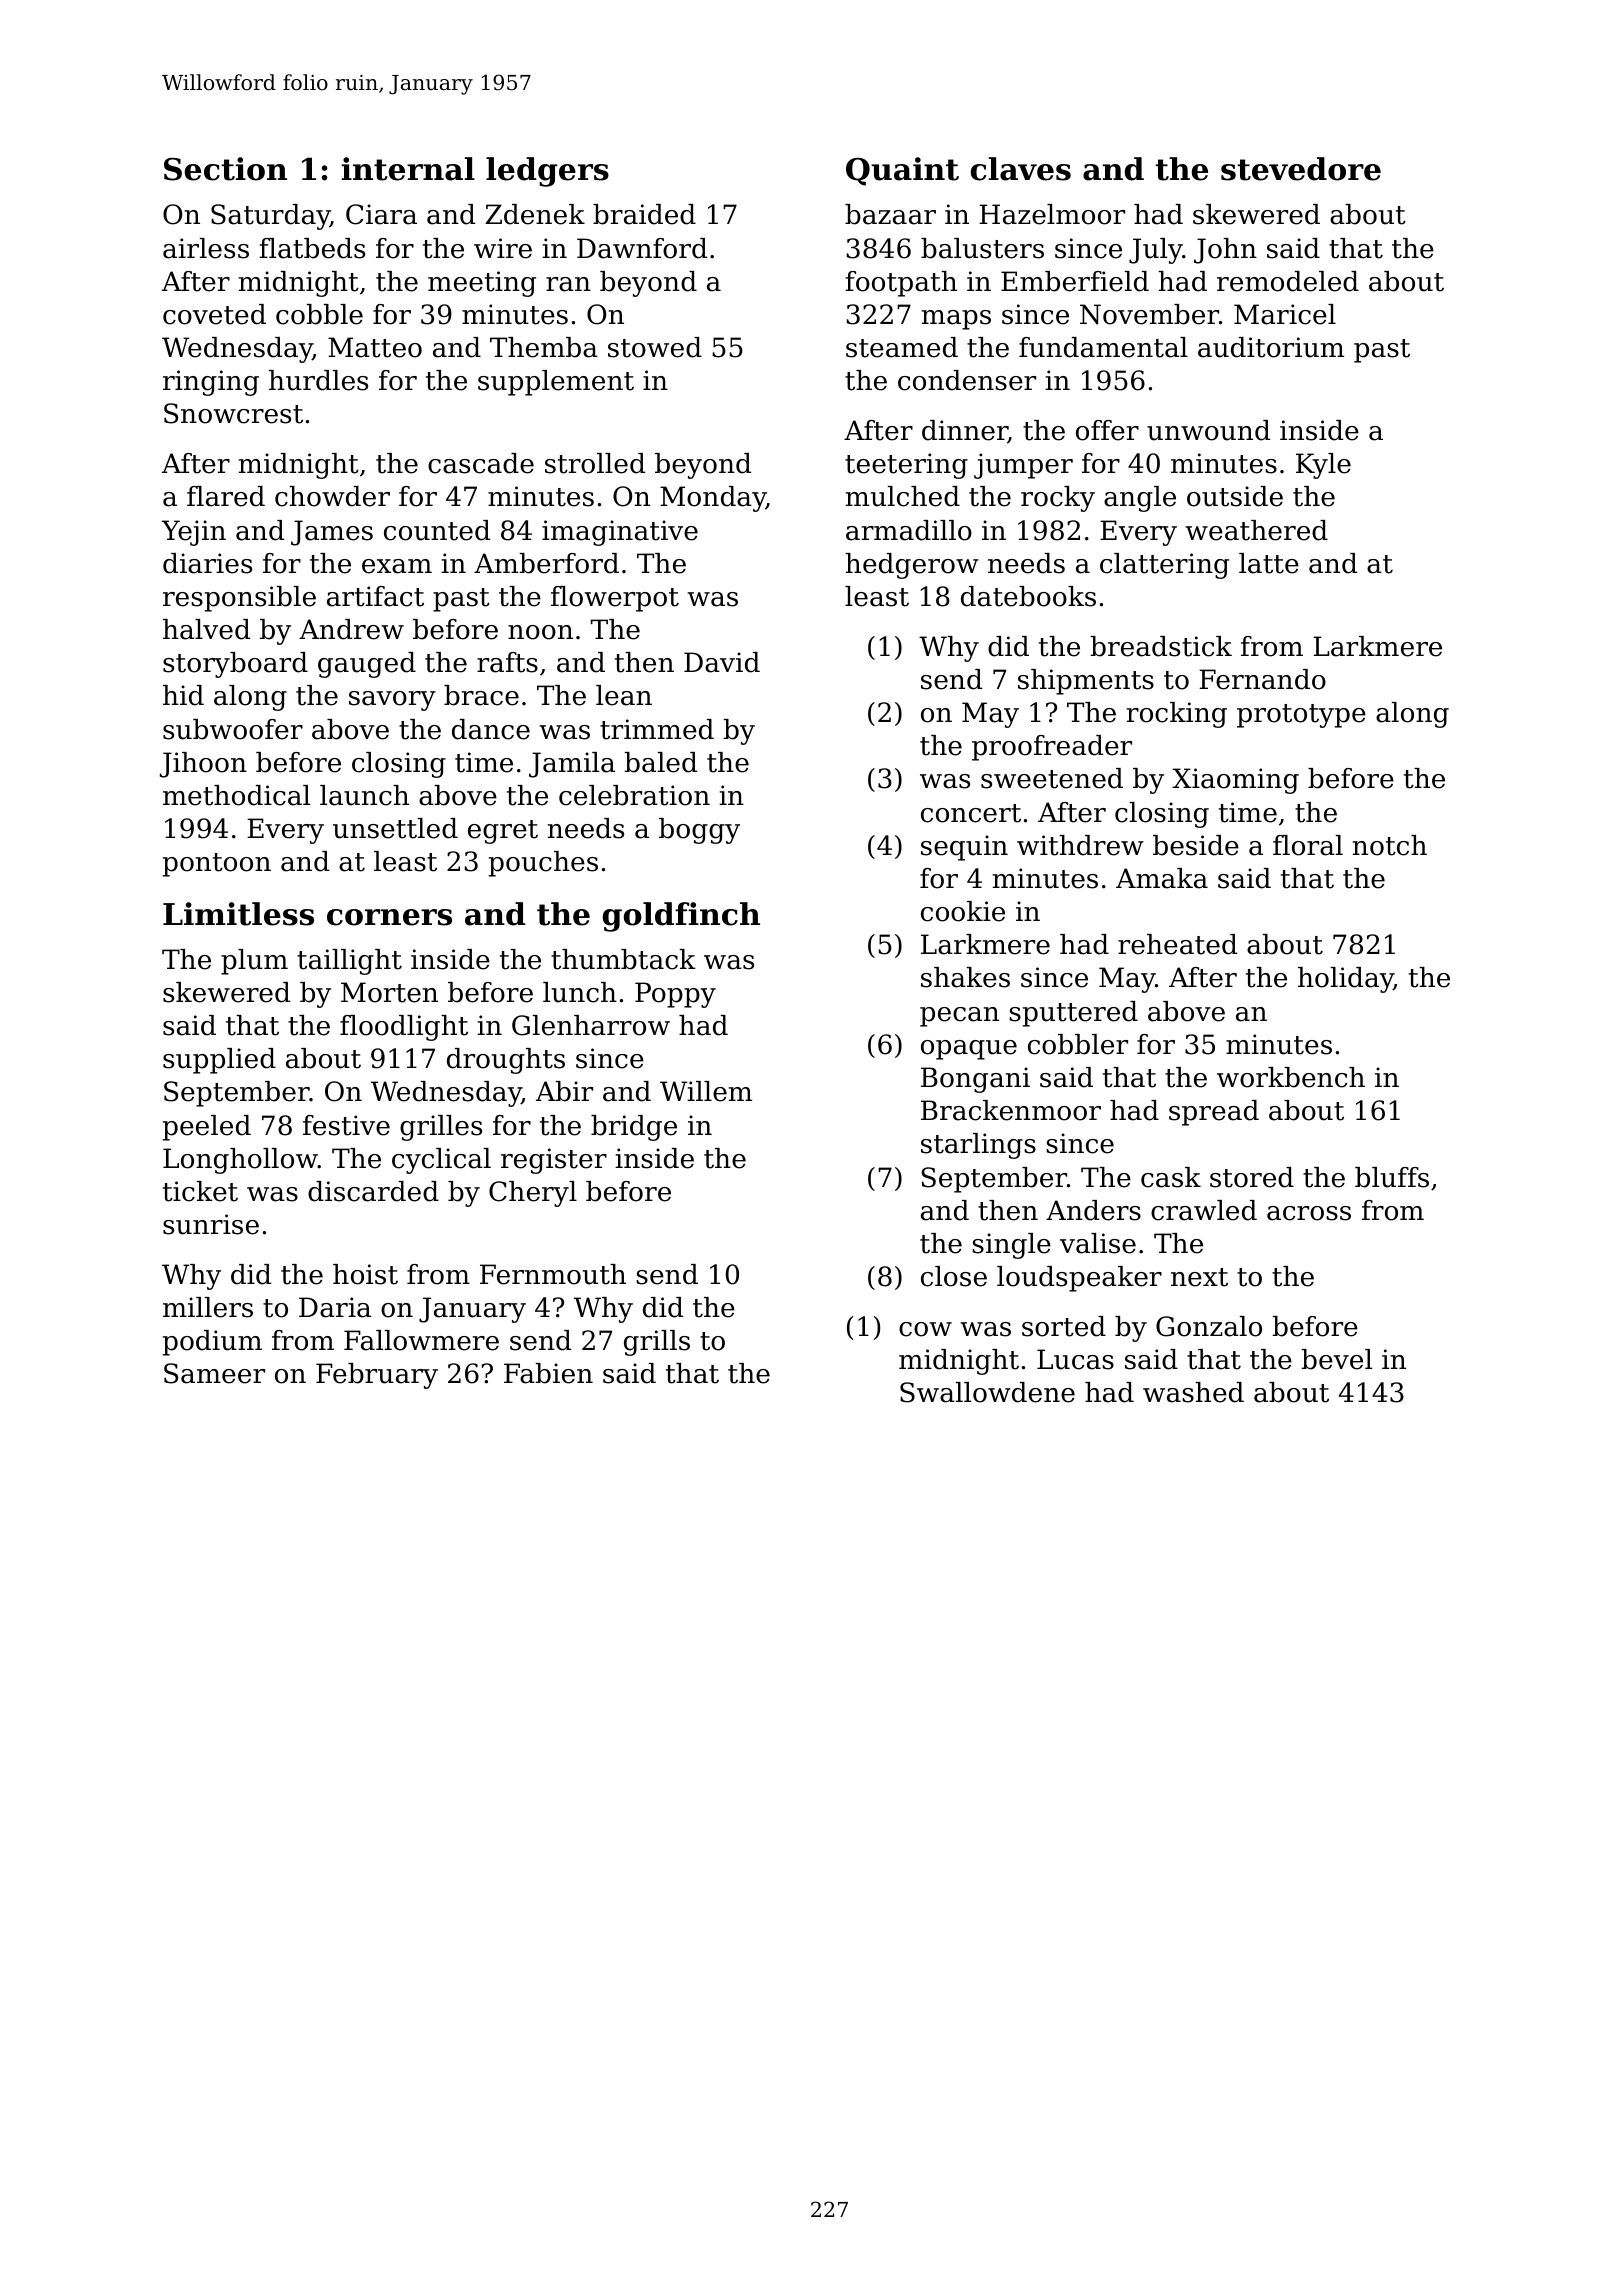 This document has height=2292, width=1620. I want to click on Monday, so click(713, 499).
